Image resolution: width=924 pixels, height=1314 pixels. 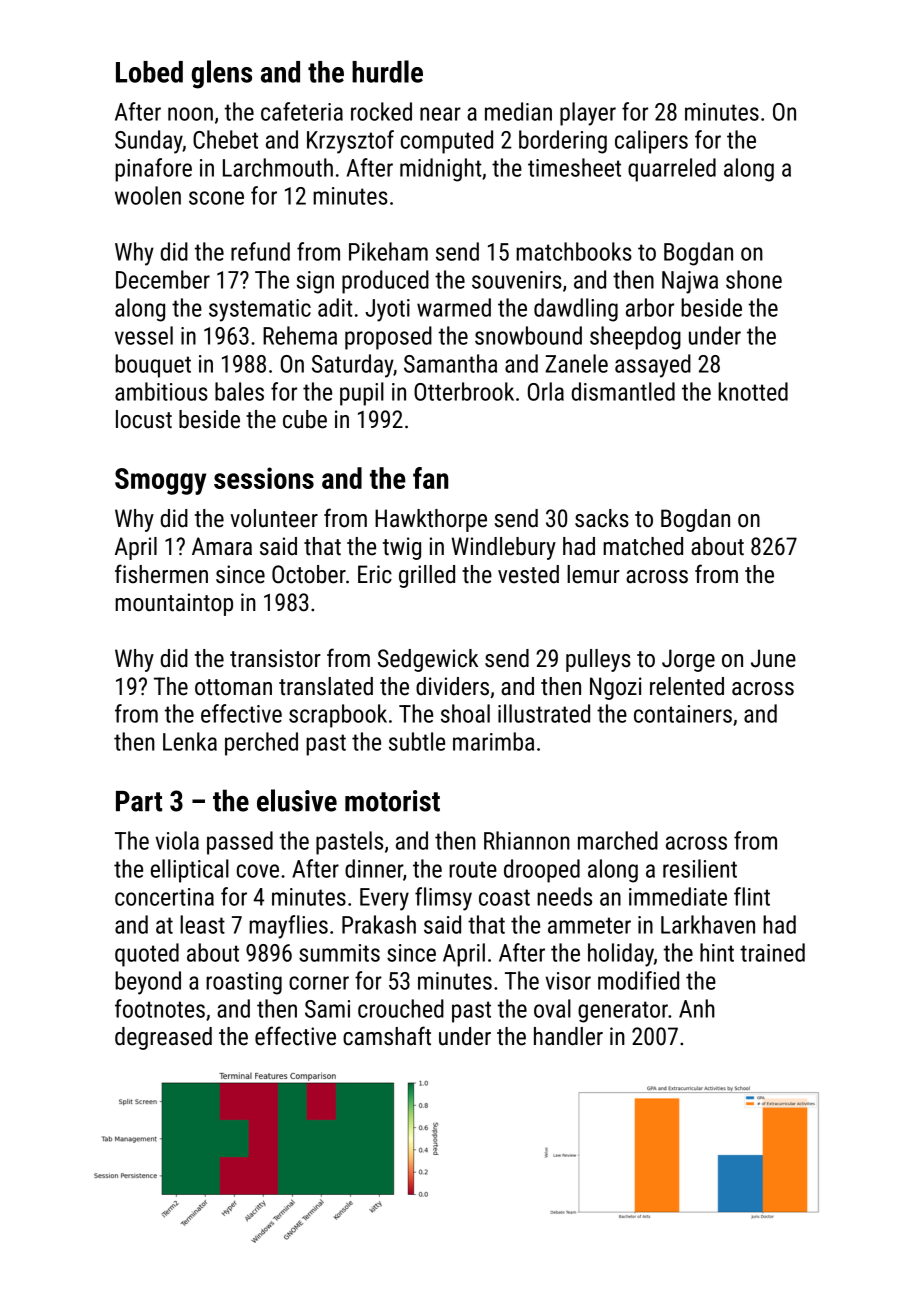 What do you see at coordinates (527, 840) in the image?
I see `Rhiannon` at bounding box center [527, 840].
